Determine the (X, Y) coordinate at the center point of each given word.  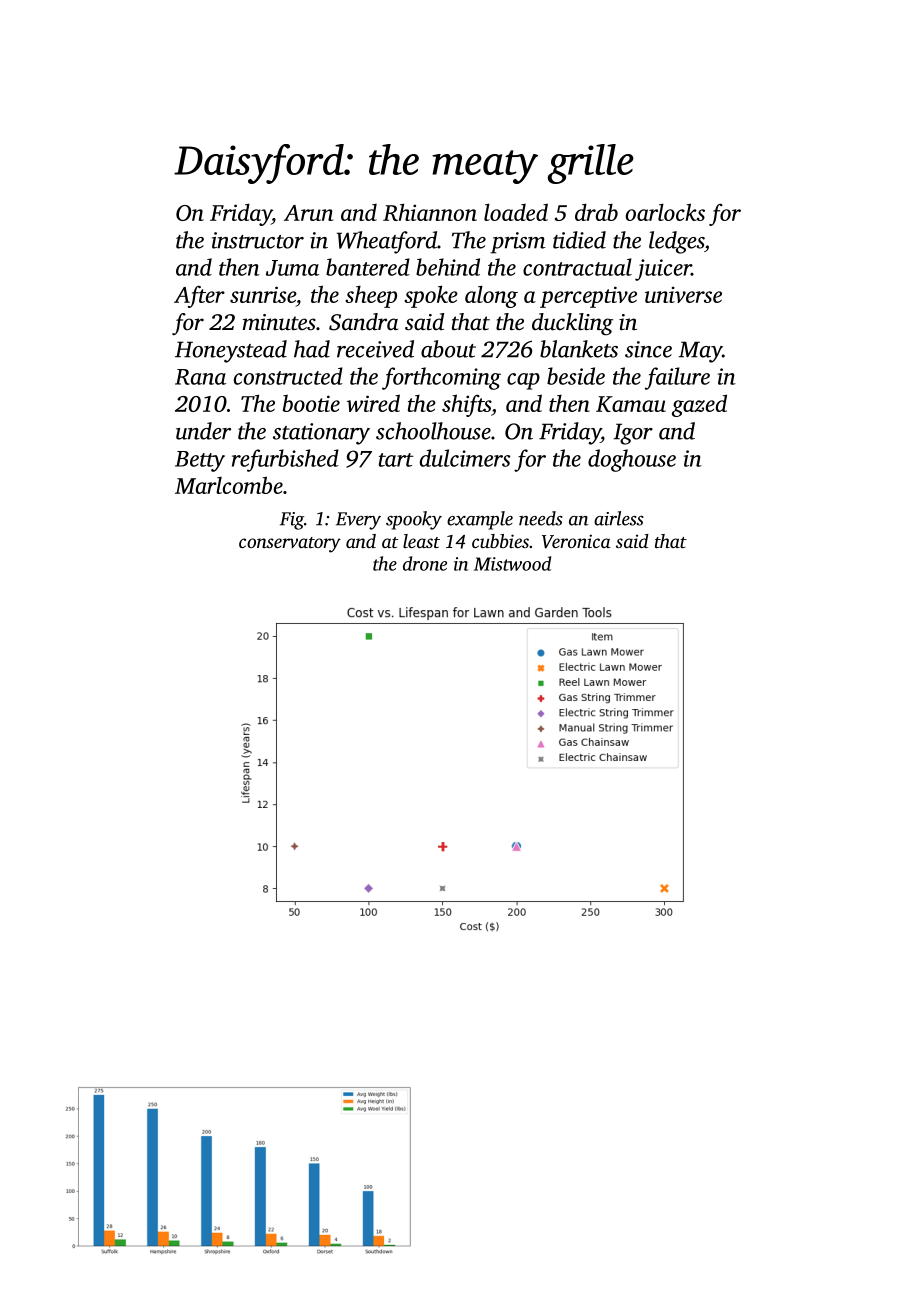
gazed (699, 405)
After (199, 297)
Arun (308, 213)
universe (683, 294)
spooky (414, 520)
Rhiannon (430, 212)
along (491, 296)
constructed (288, 376)
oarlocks (665, 212)
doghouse (632, 460)
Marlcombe (229, 485)
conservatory (290, 545)
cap (523, 381)
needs (540, 518)
